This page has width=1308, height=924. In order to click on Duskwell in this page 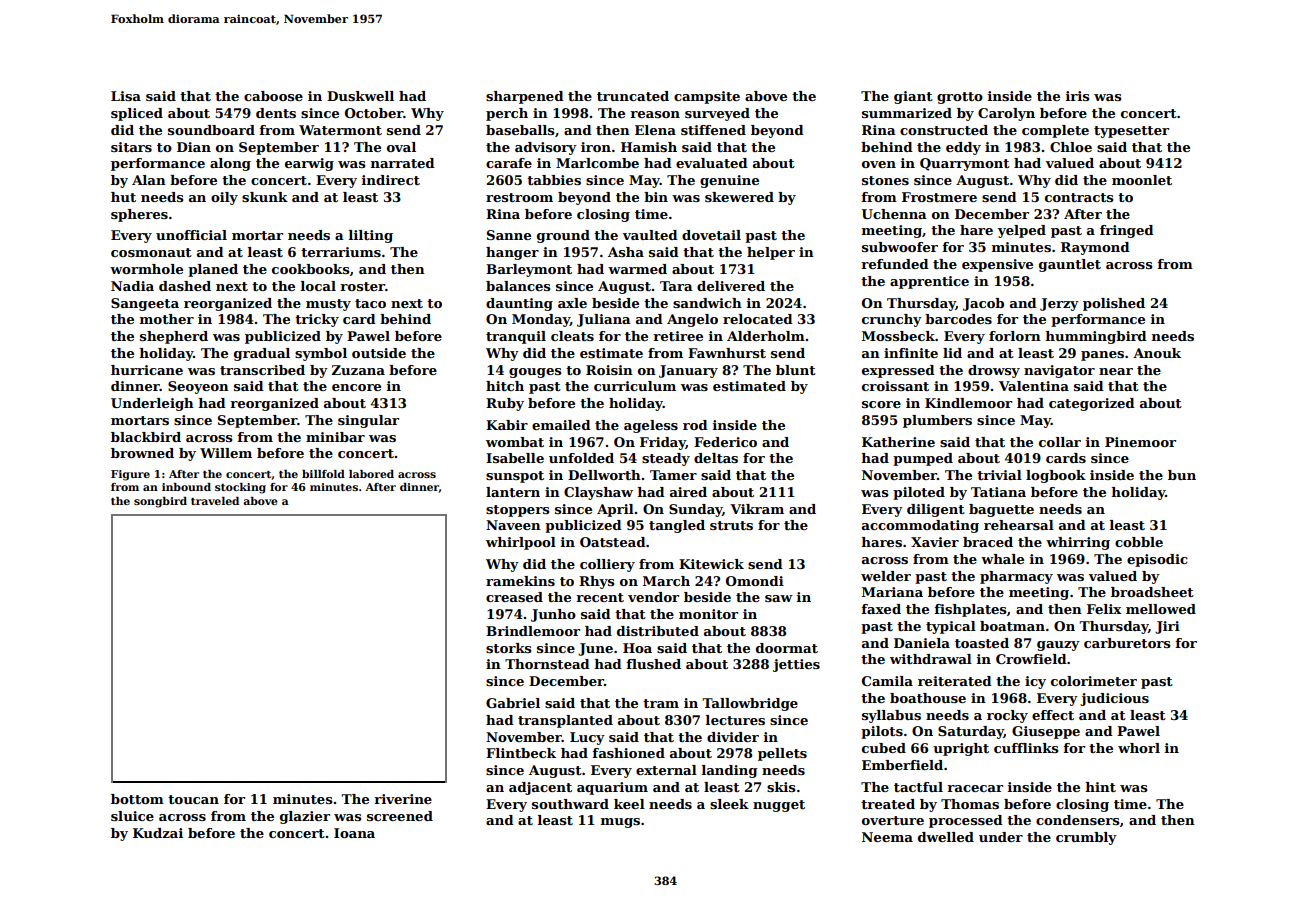, I will do `click(360, 96)`.
